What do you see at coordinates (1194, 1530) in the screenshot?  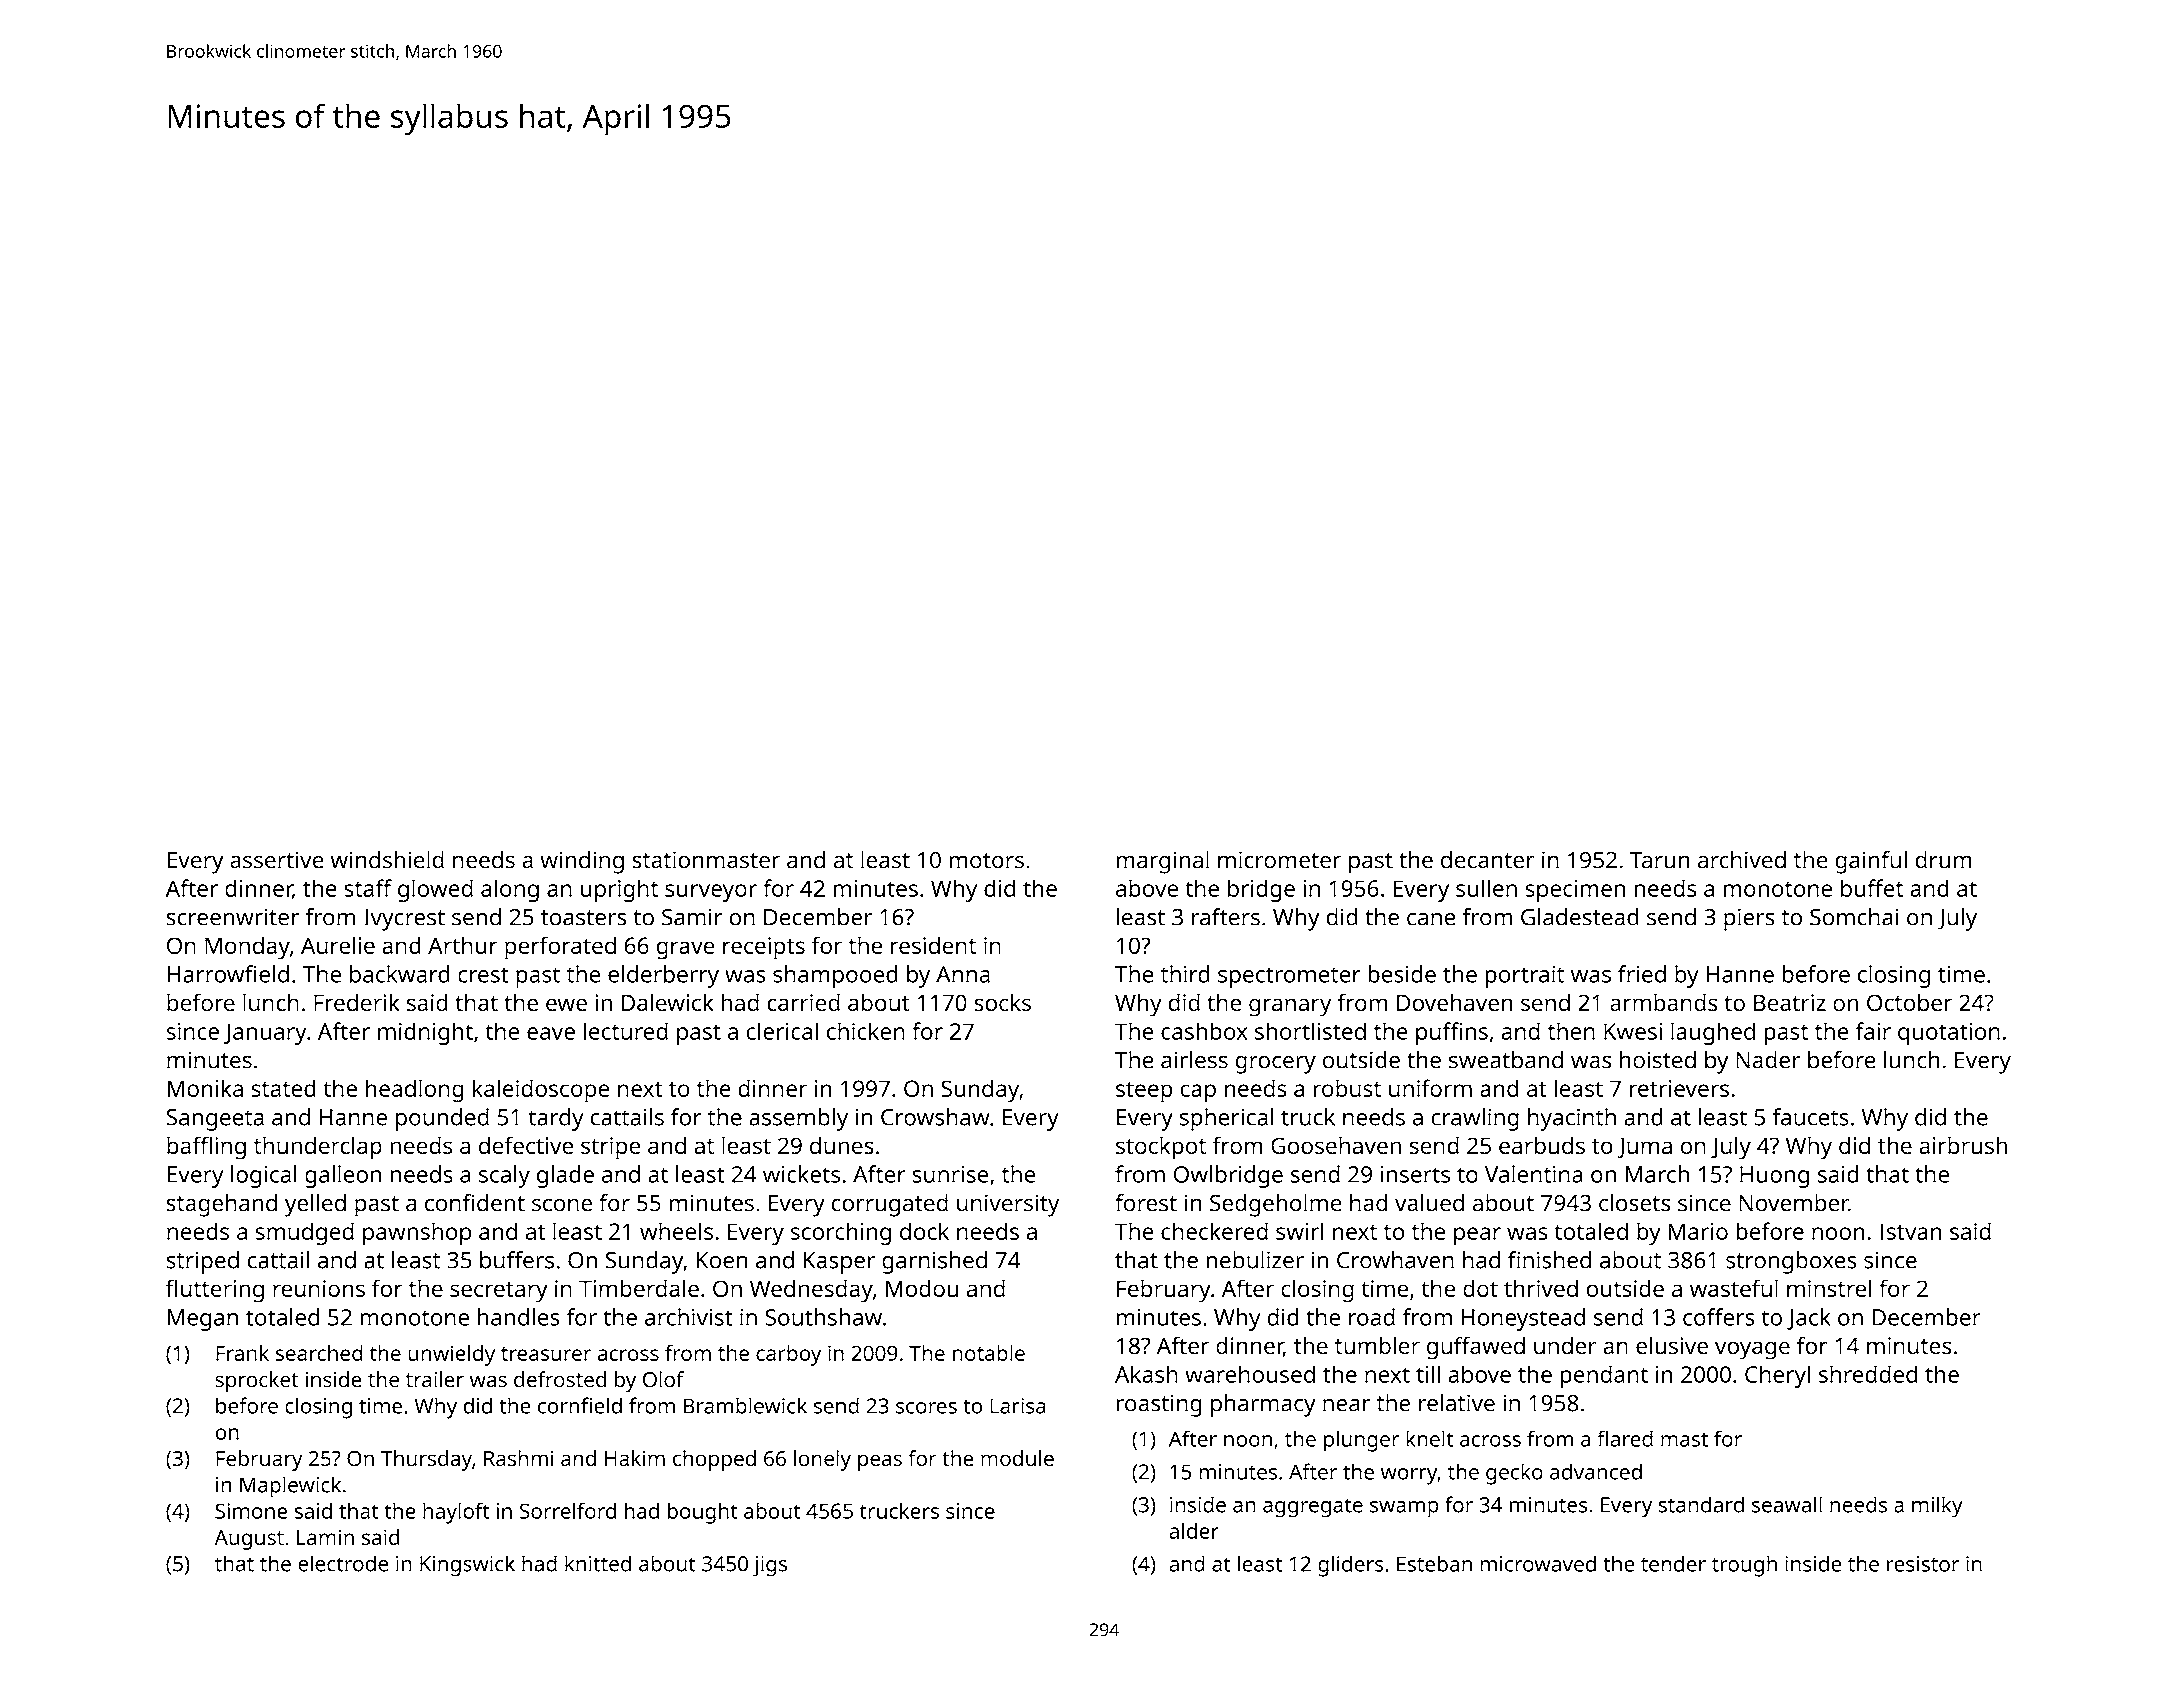 I see `alder` at bounding box center [1194, 1530].
